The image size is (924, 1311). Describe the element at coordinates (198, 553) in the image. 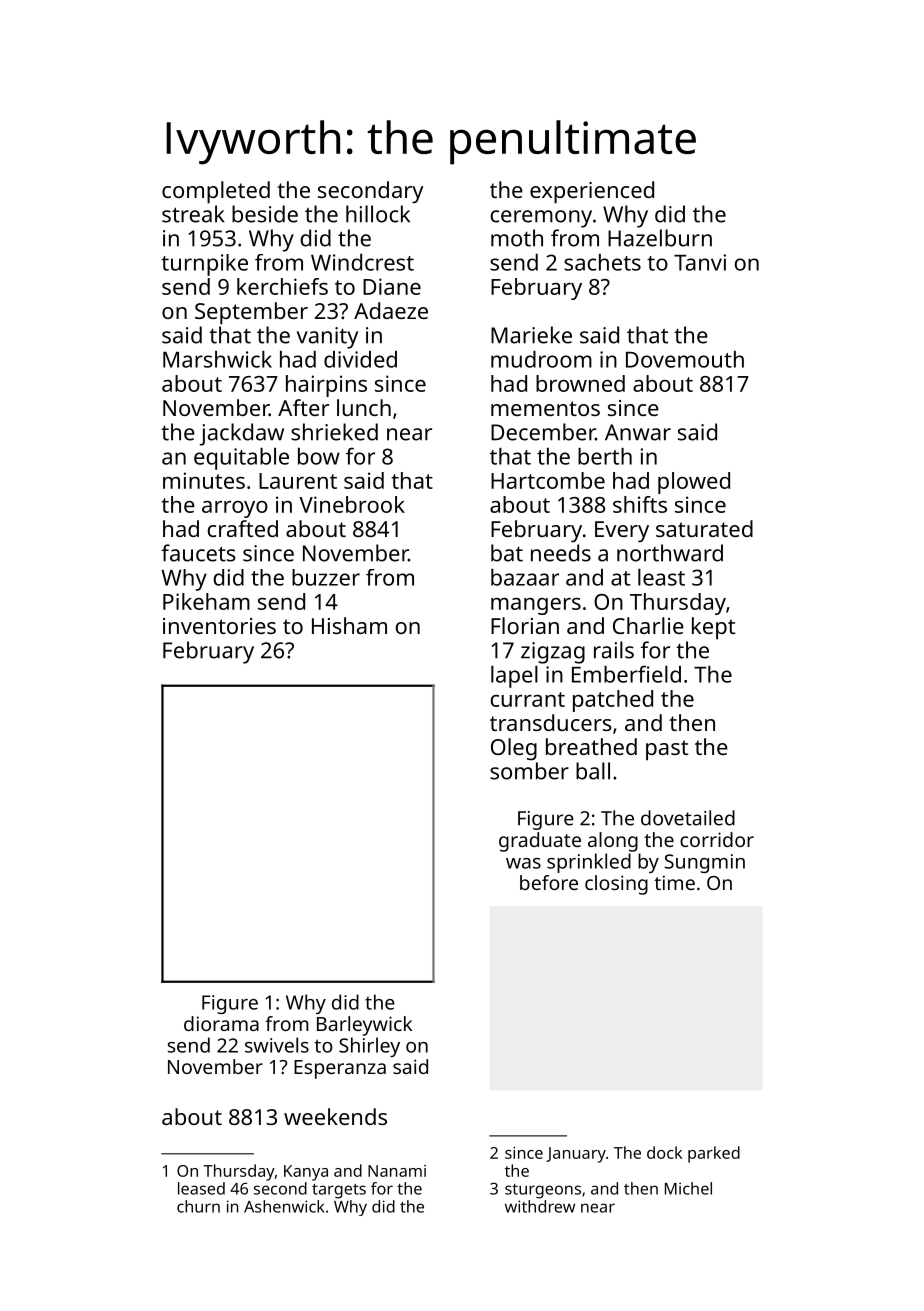

I see `faucets` at that location.
